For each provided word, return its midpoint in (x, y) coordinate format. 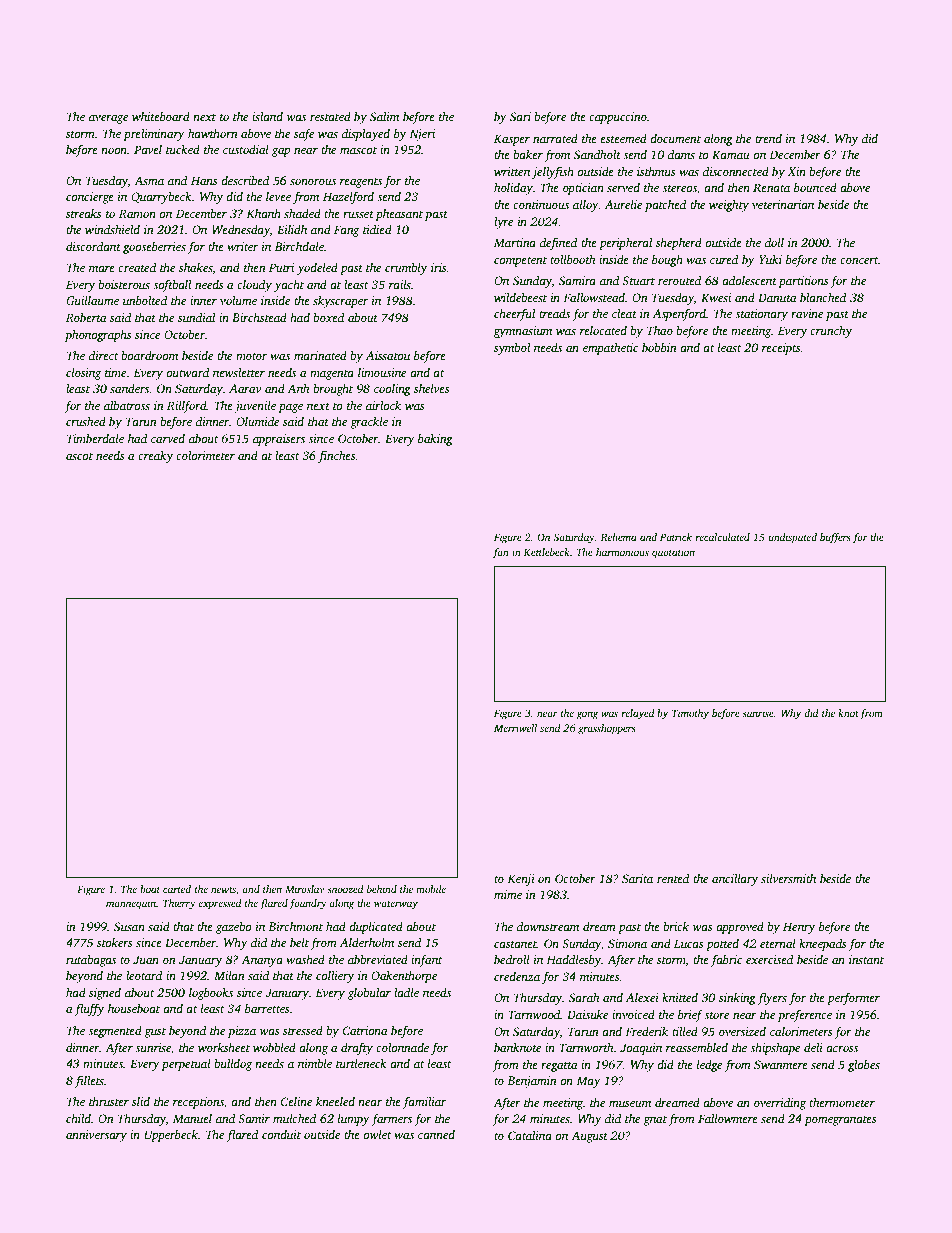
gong (587, 715)
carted (177, 889)
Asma (149, 180)
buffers (835, 538)
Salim (384, 116)
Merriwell (515, 728)
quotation (673, 553)
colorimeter (205, 455)
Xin (796, 171)
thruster (109, 1101)
